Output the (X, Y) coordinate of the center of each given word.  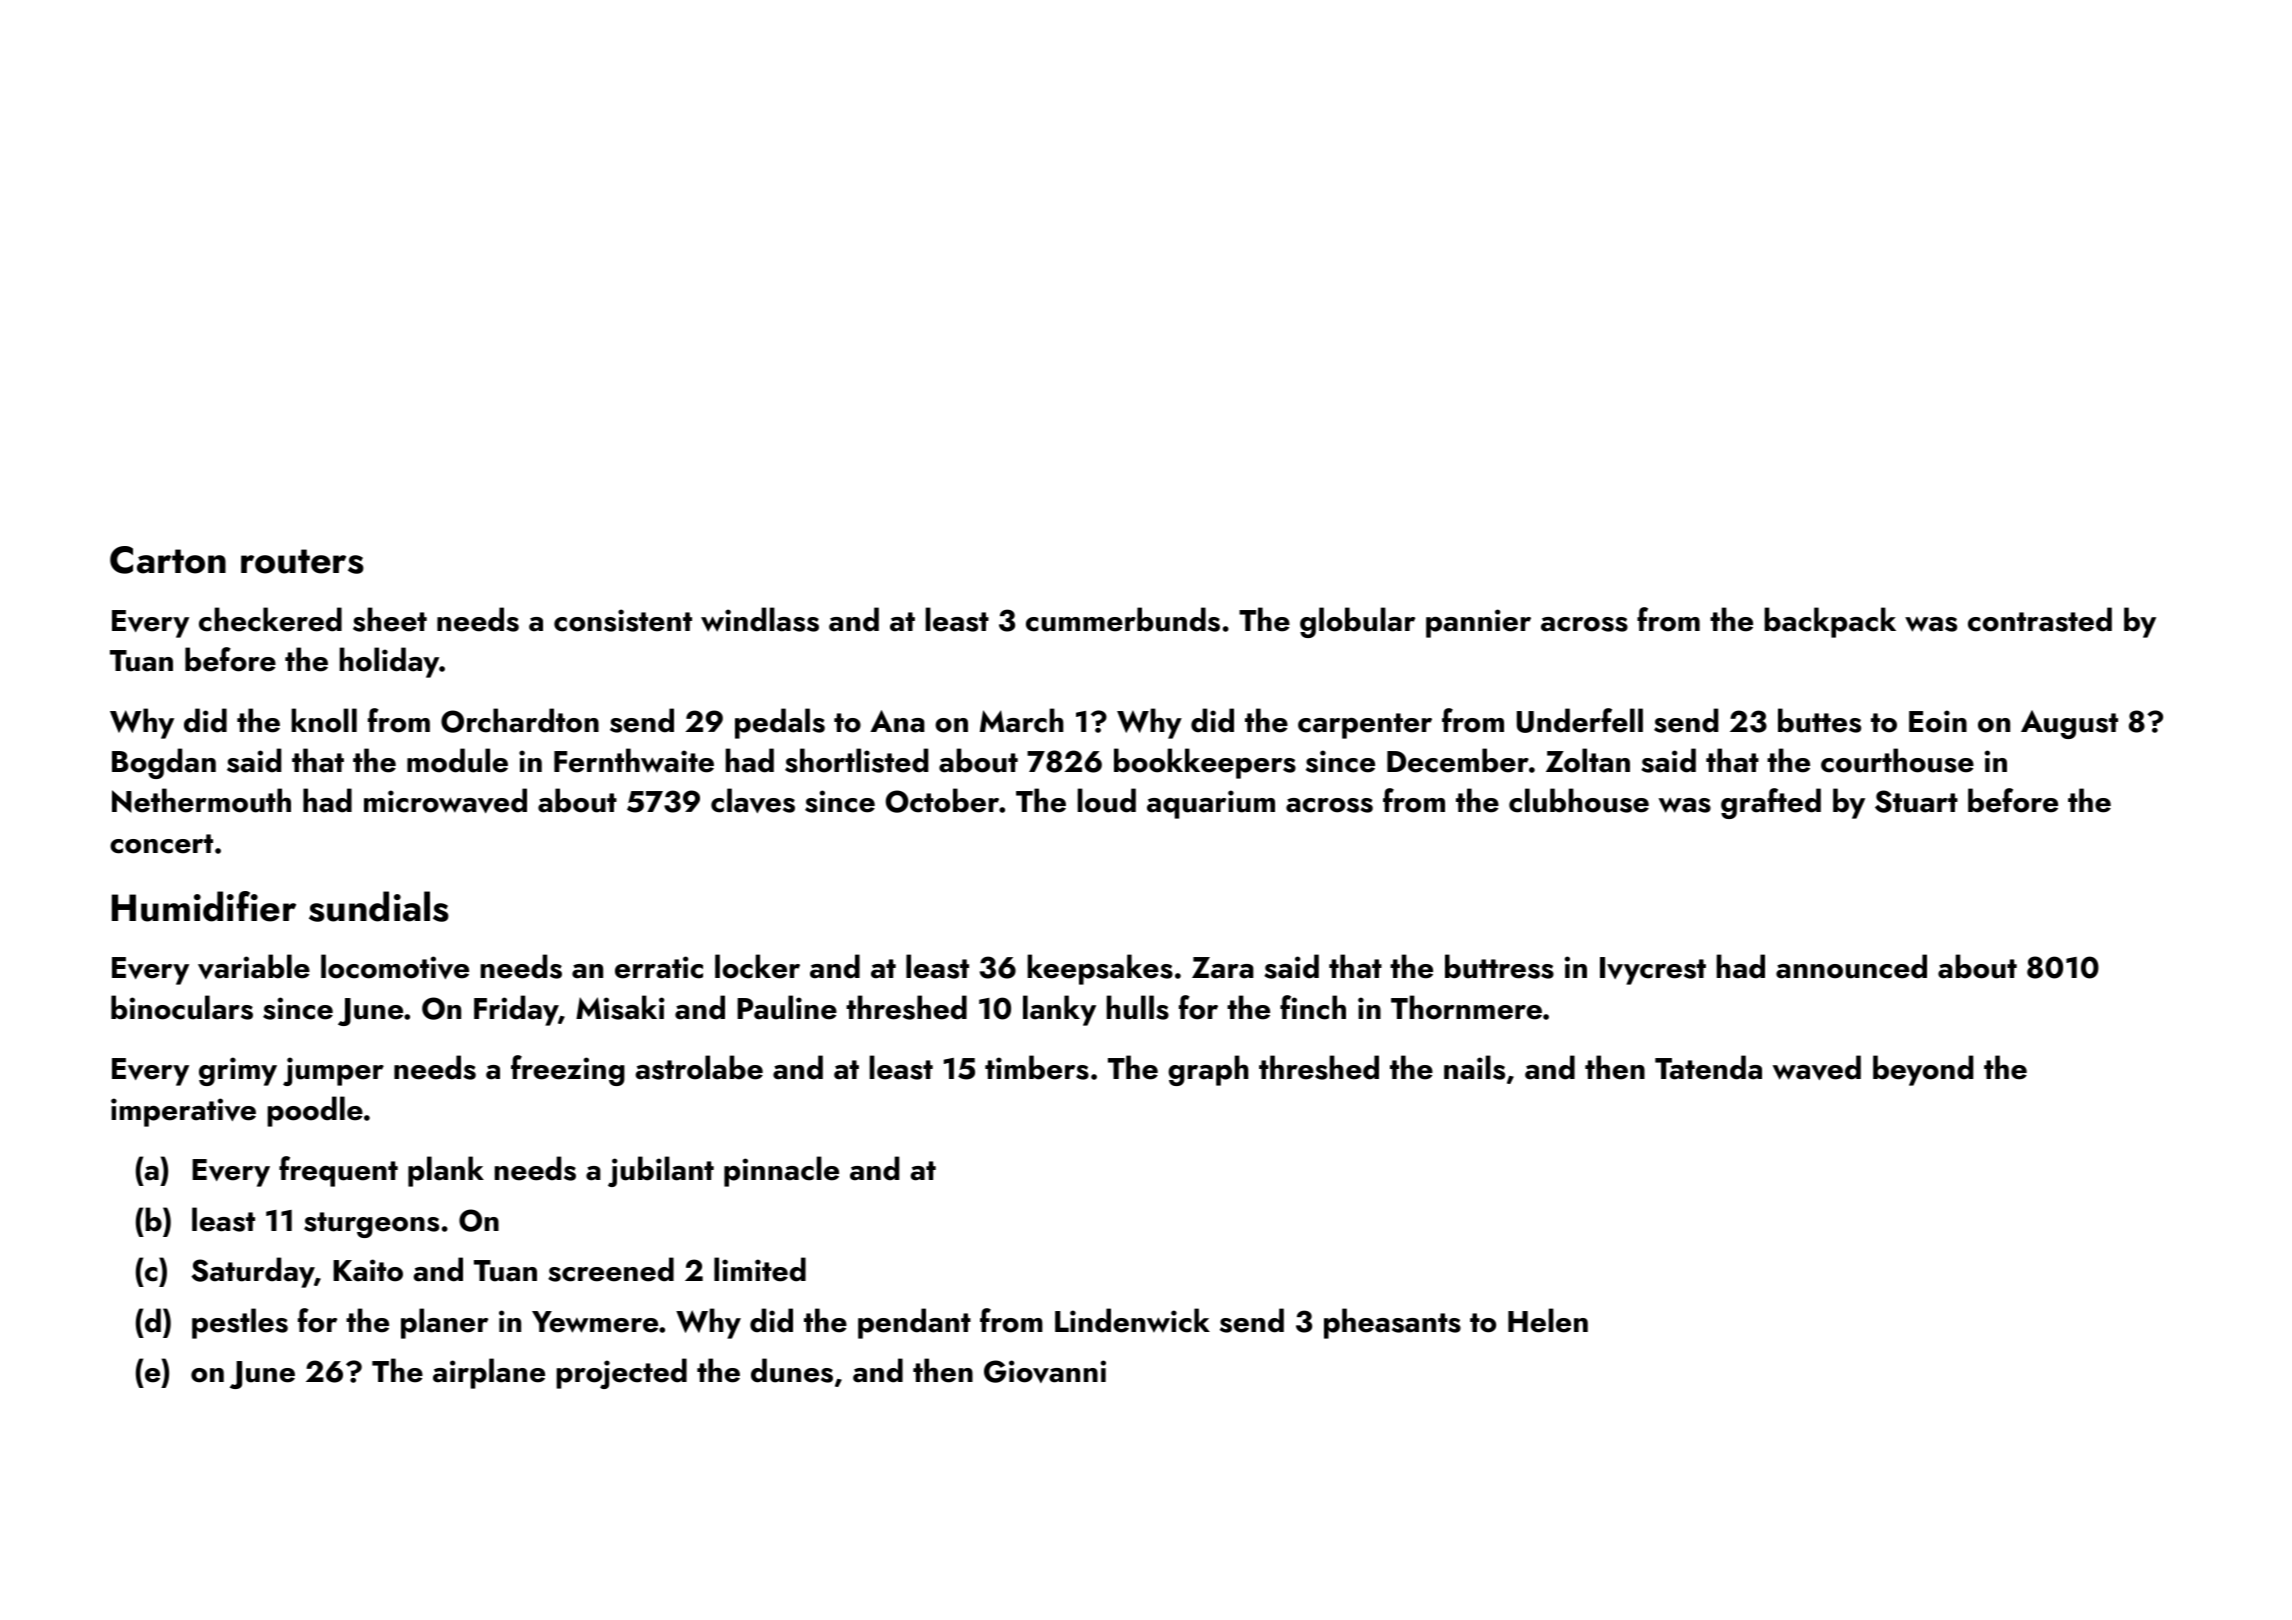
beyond (1923, 1070)
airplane (489, 1373)
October (942, 800)
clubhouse (1579, 800)
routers (302, 561)
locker (757, 966)
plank (446, 1171)
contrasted (2040, 619)
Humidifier (204, 906)
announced (1851, 966)
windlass (760, 619)
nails (1474, 1067)
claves (753, 800)
